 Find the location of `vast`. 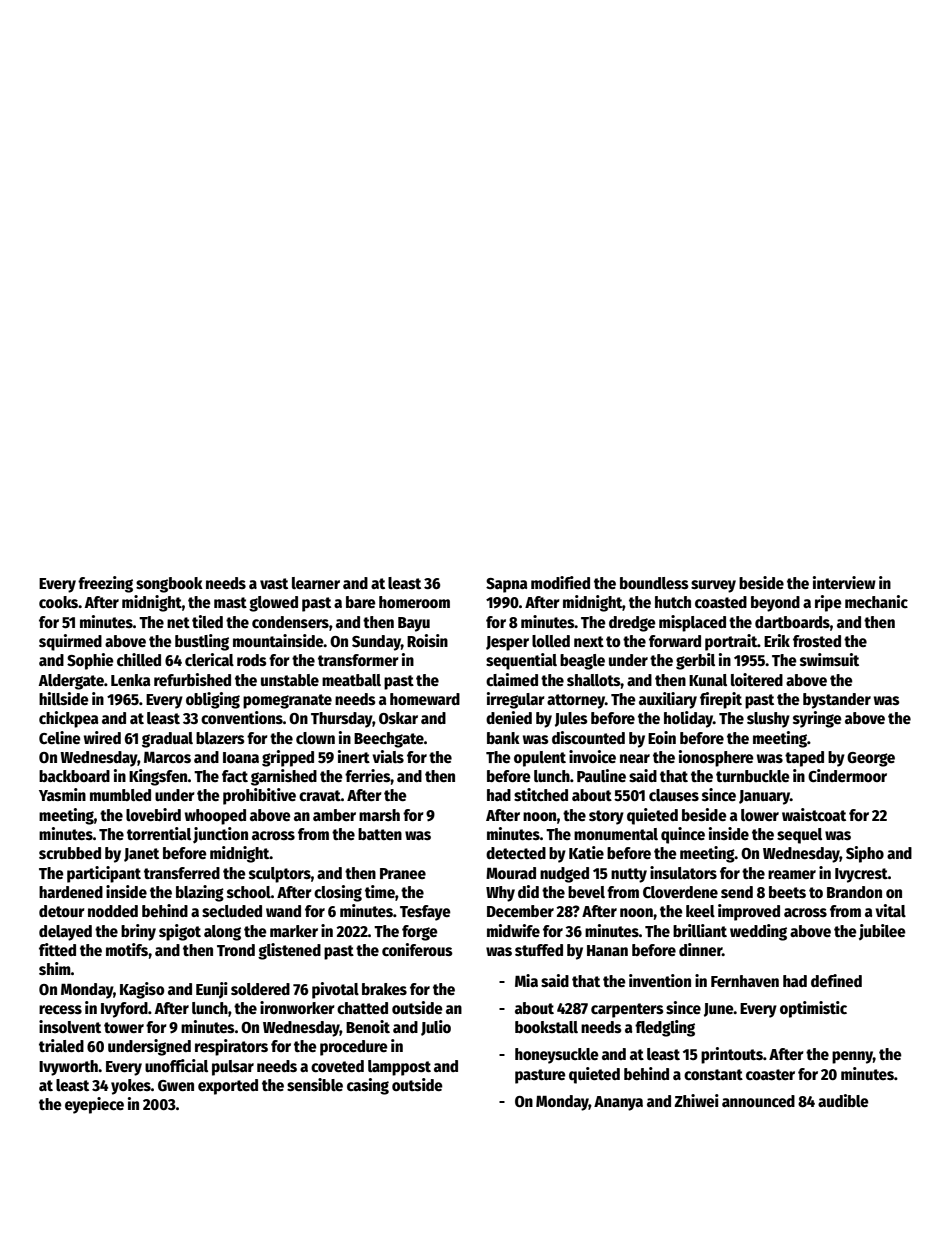

vast is located at coordinates (274, 583).
